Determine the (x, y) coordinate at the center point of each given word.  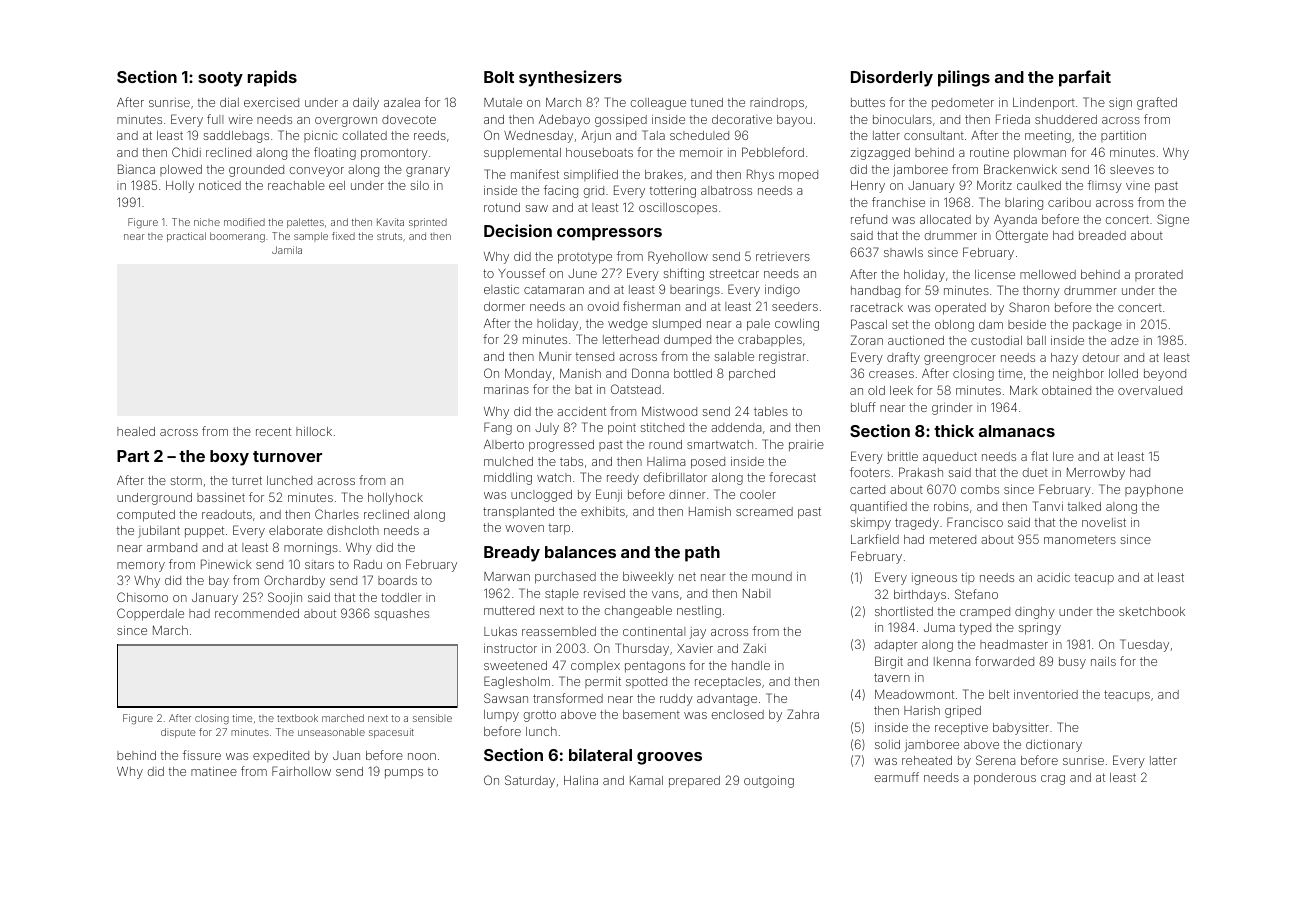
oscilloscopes (678, 208)
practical (186, 237)
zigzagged (880, 154)
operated (960, 309)
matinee (214, 771)
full (215, 119)
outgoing (769, 782)
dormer (504, 306)
